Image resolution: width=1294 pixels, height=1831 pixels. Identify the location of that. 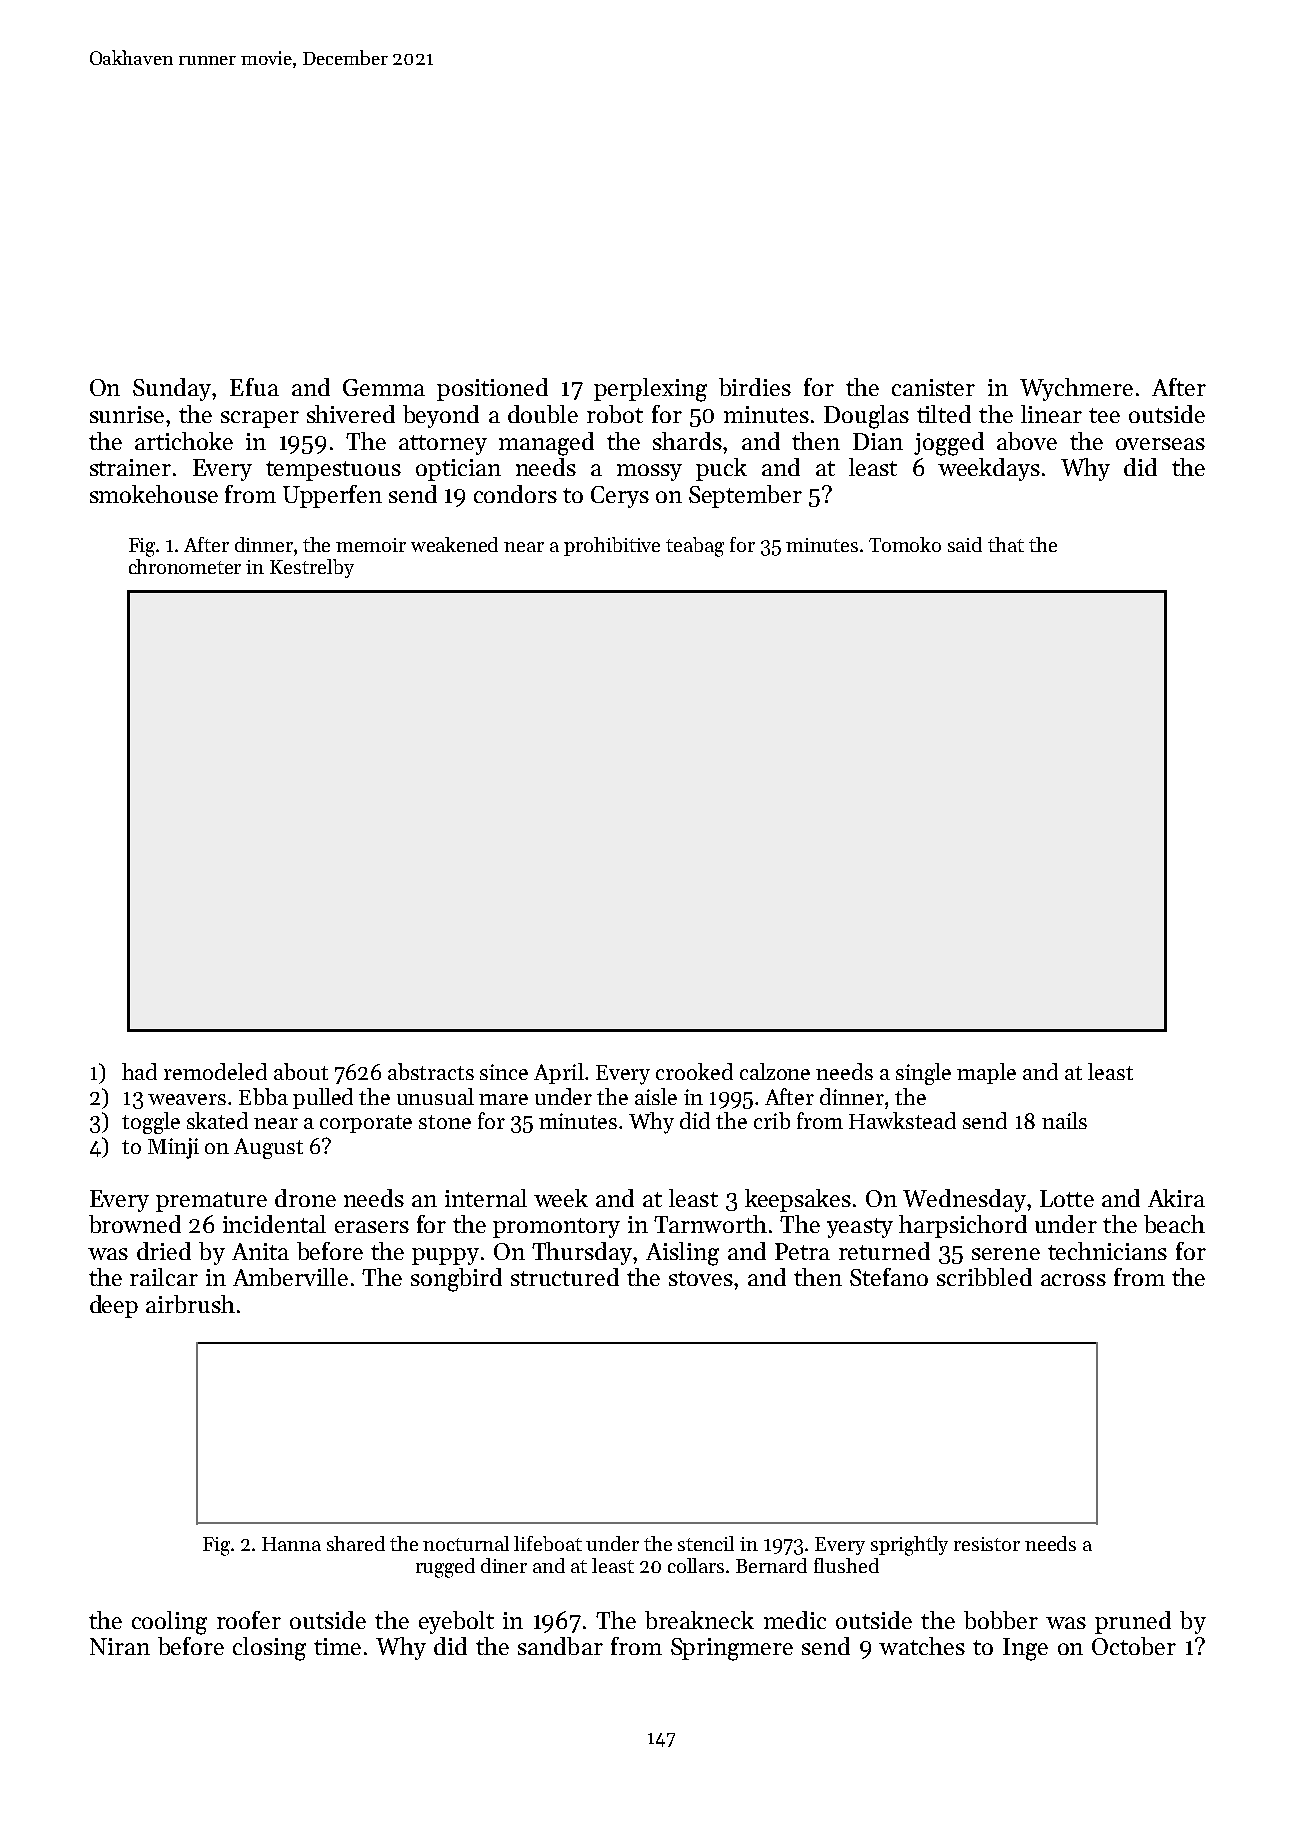
(1006, 544).
